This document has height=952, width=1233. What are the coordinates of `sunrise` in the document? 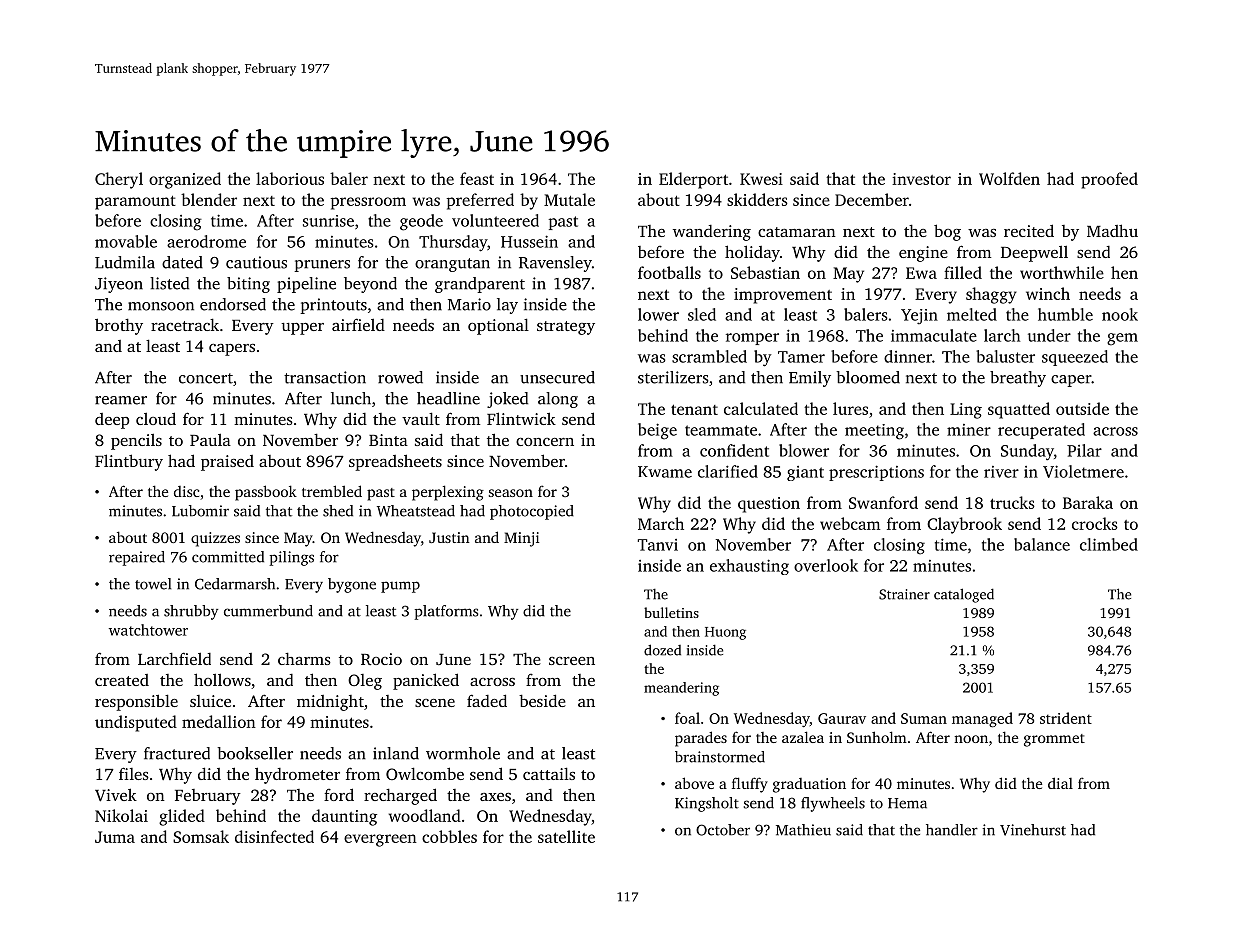 It's located at (328, 221).
